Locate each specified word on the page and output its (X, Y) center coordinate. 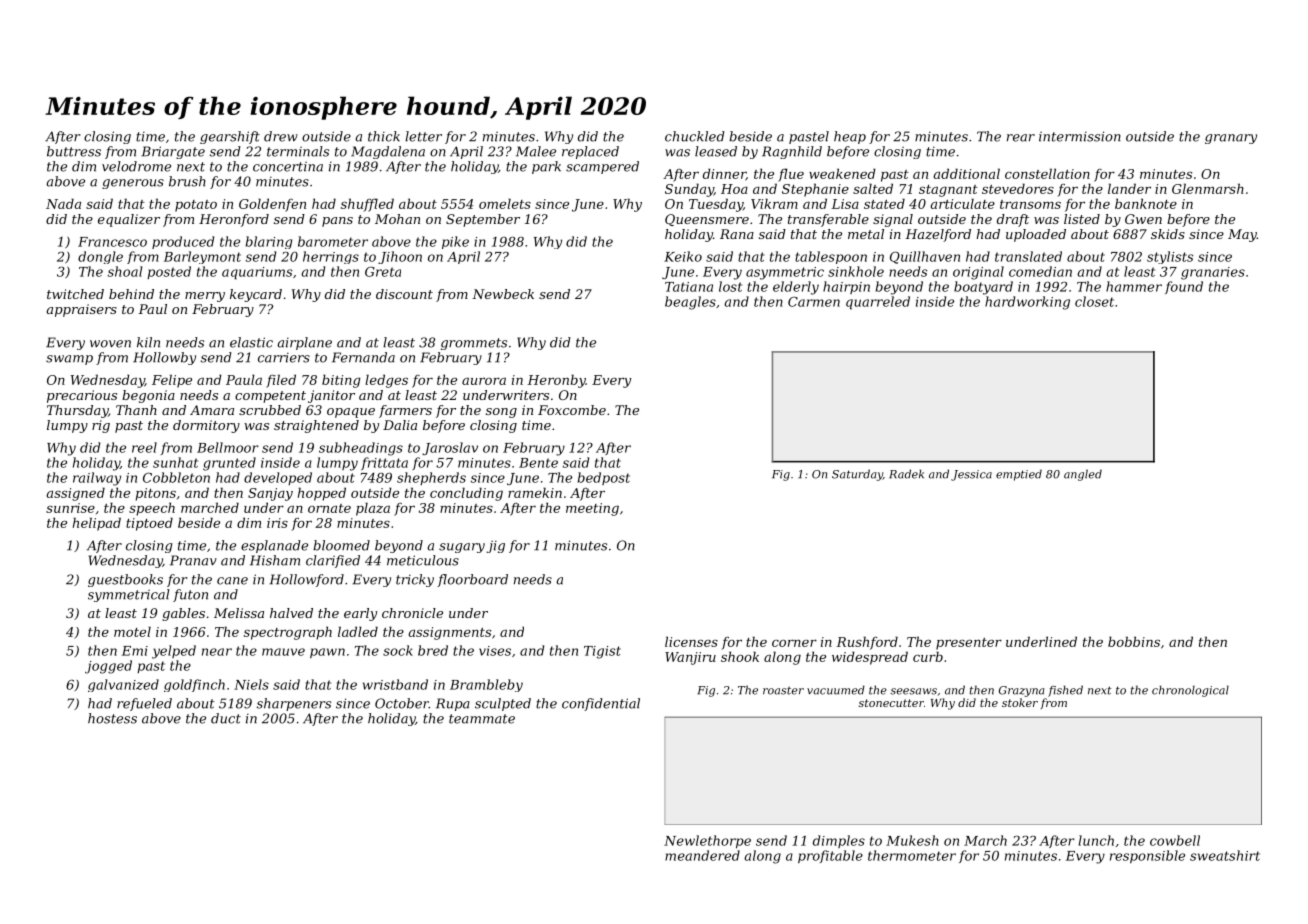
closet (1094, 301)
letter (423, 136)
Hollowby (164, 358)
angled (1083, 475)
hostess (112, 718)
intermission (1080, 136)
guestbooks (125, 580)
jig (495, 546)
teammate (482, 719)
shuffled (367, 205)
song (501, 413)
